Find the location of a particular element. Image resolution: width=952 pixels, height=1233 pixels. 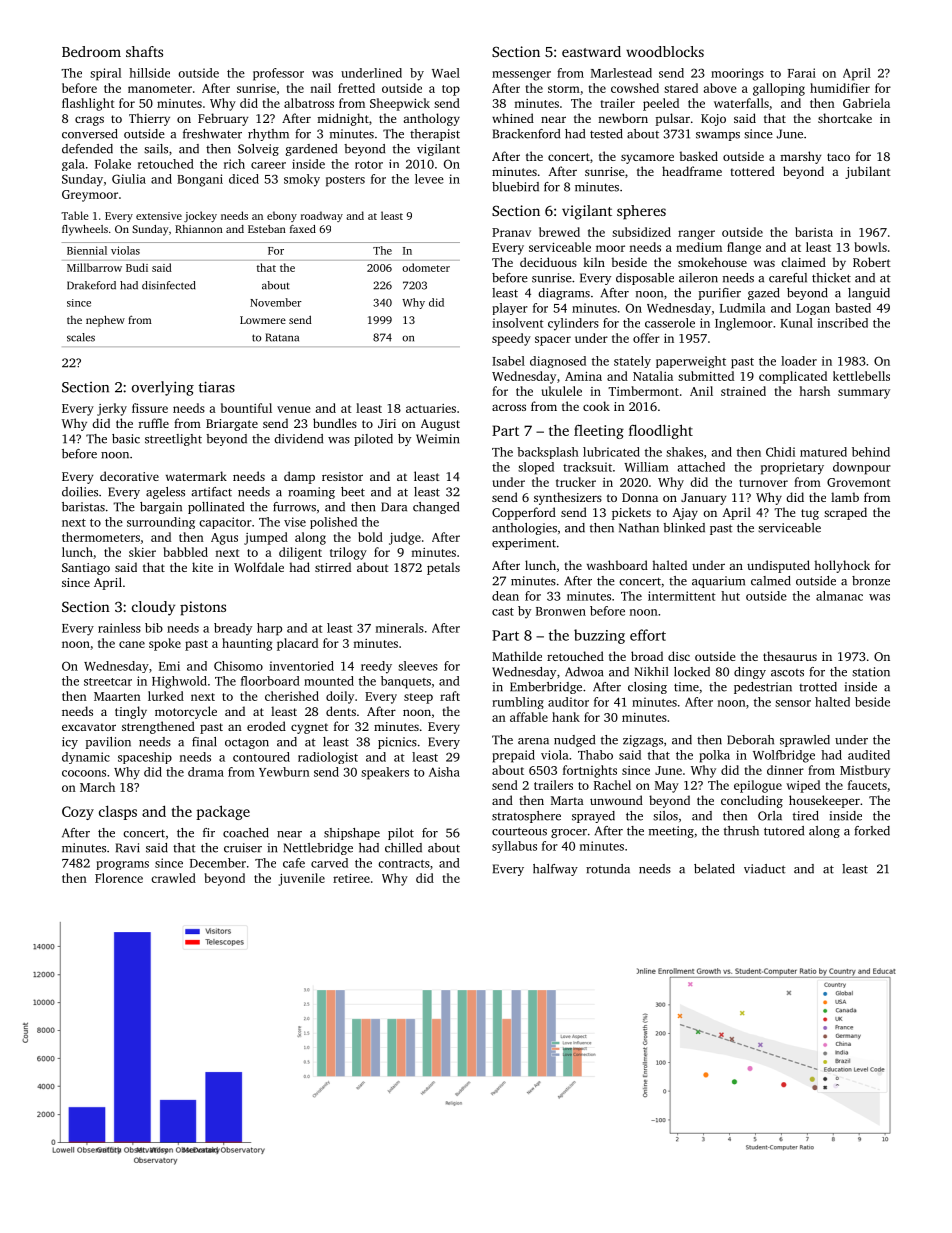

Drakeford is located at coordinates (91, 285).
